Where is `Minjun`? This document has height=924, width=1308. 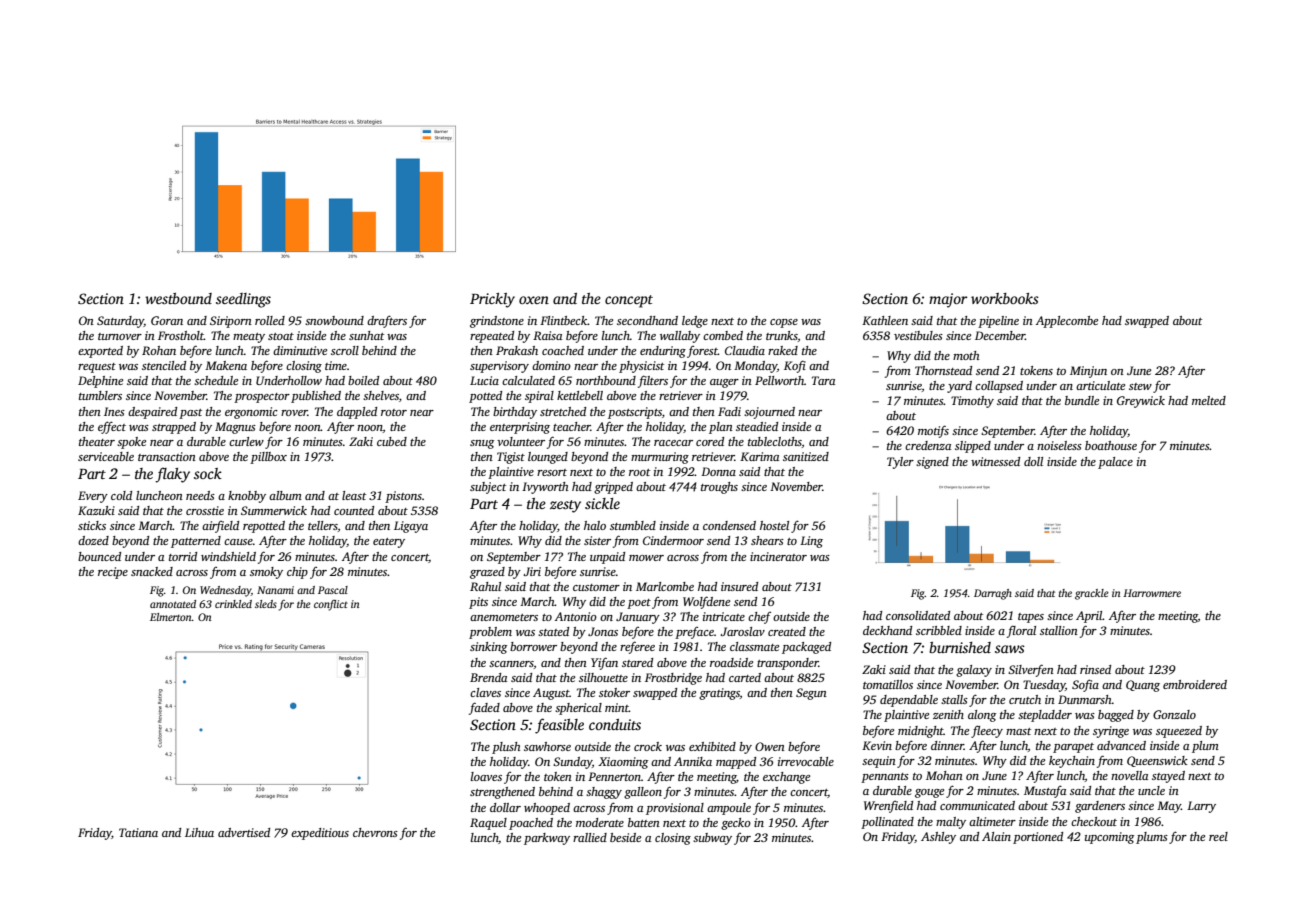 Minjun is located at coordinates (1088, 372).
